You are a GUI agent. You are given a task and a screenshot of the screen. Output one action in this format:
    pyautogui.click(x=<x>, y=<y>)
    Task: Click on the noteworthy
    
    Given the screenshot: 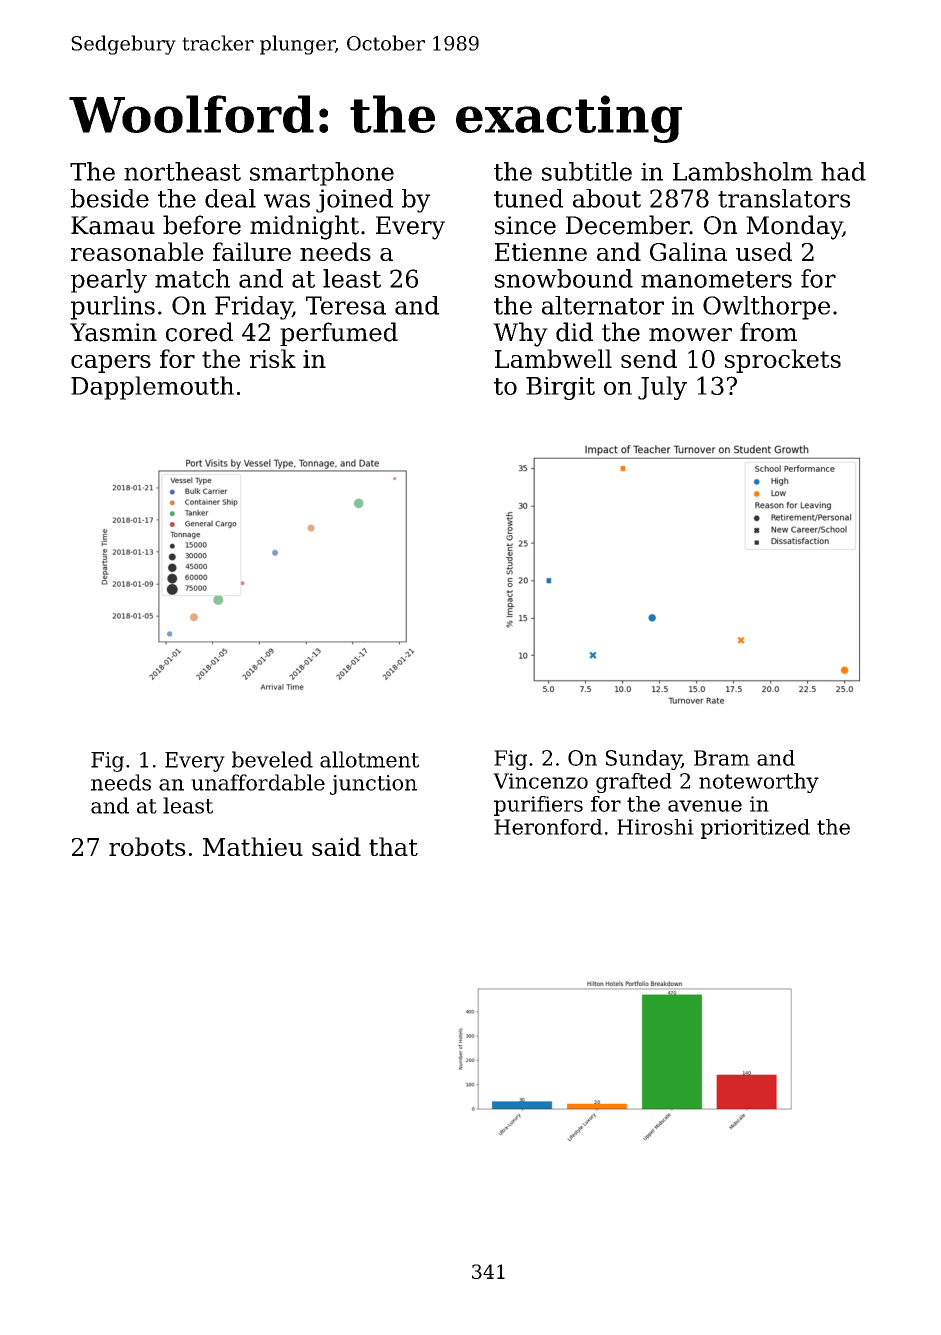 What is the action you would take?
    pyautogui.click(x=759, y=783)
